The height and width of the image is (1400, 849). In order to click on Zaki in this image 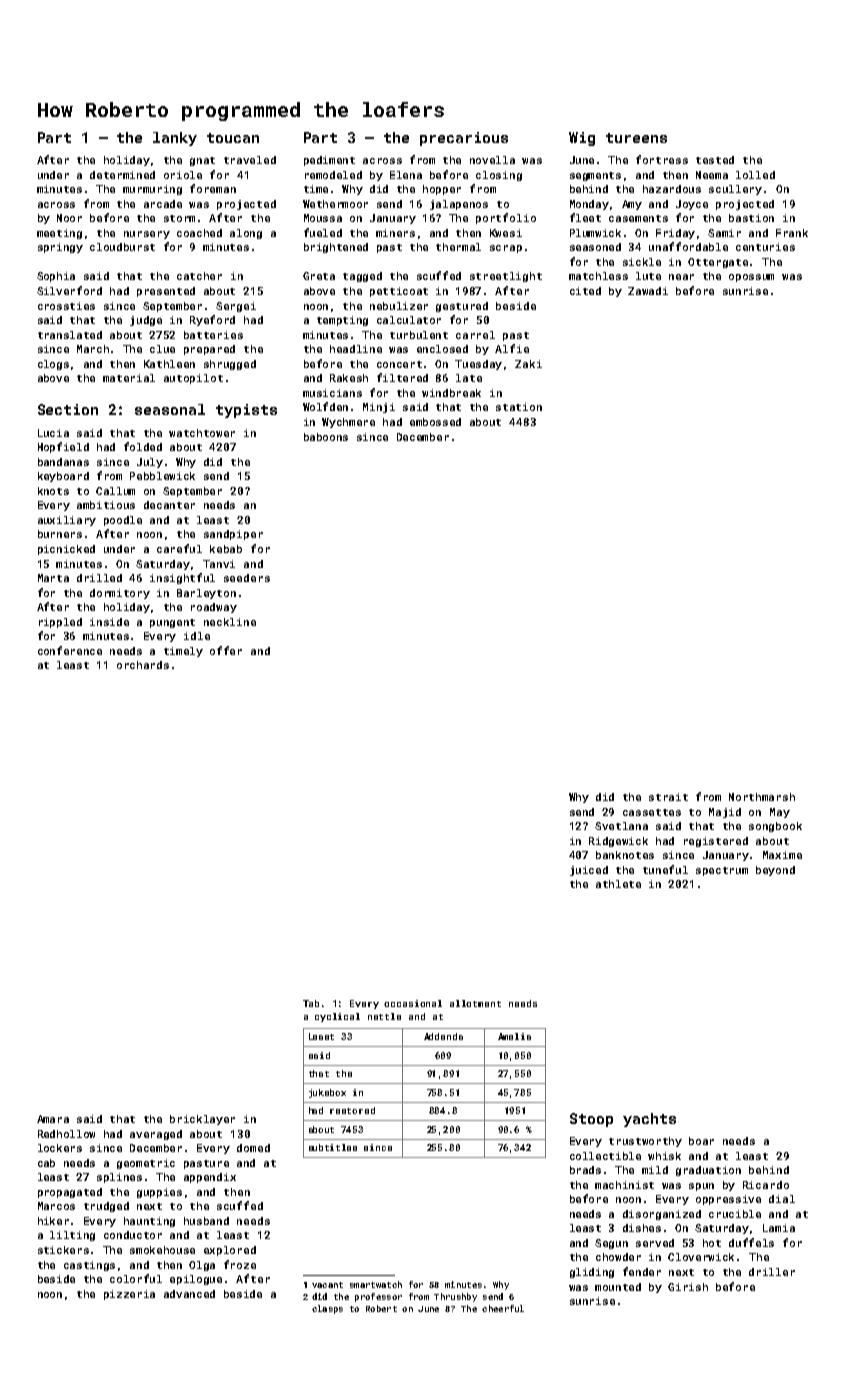, I will do `click(528, 364)`.
